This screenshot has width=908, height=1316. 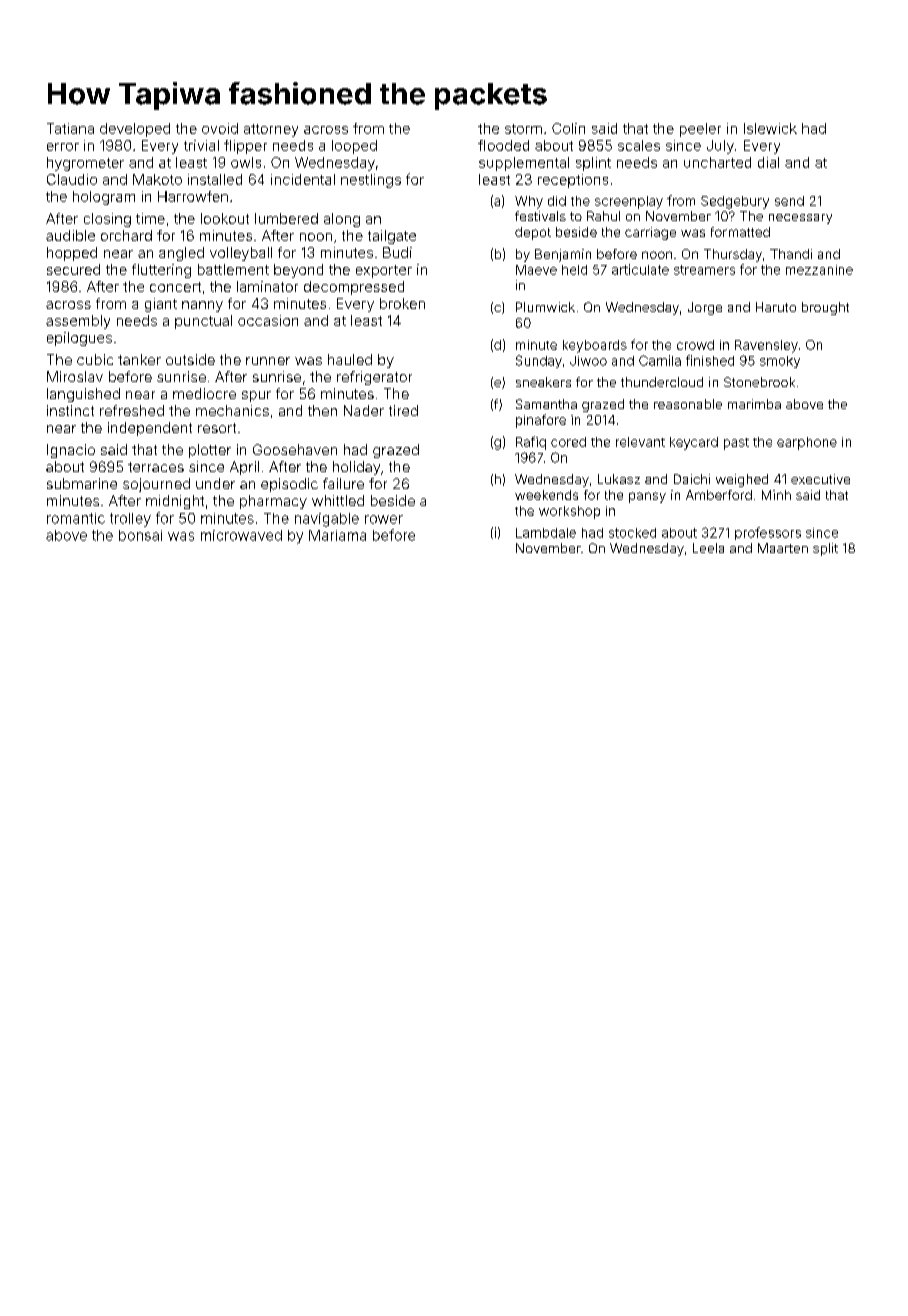 What do you see at coordinates (79, 339) in the screenshot?
I see `epilogues` at bounding box center [79, 339].
